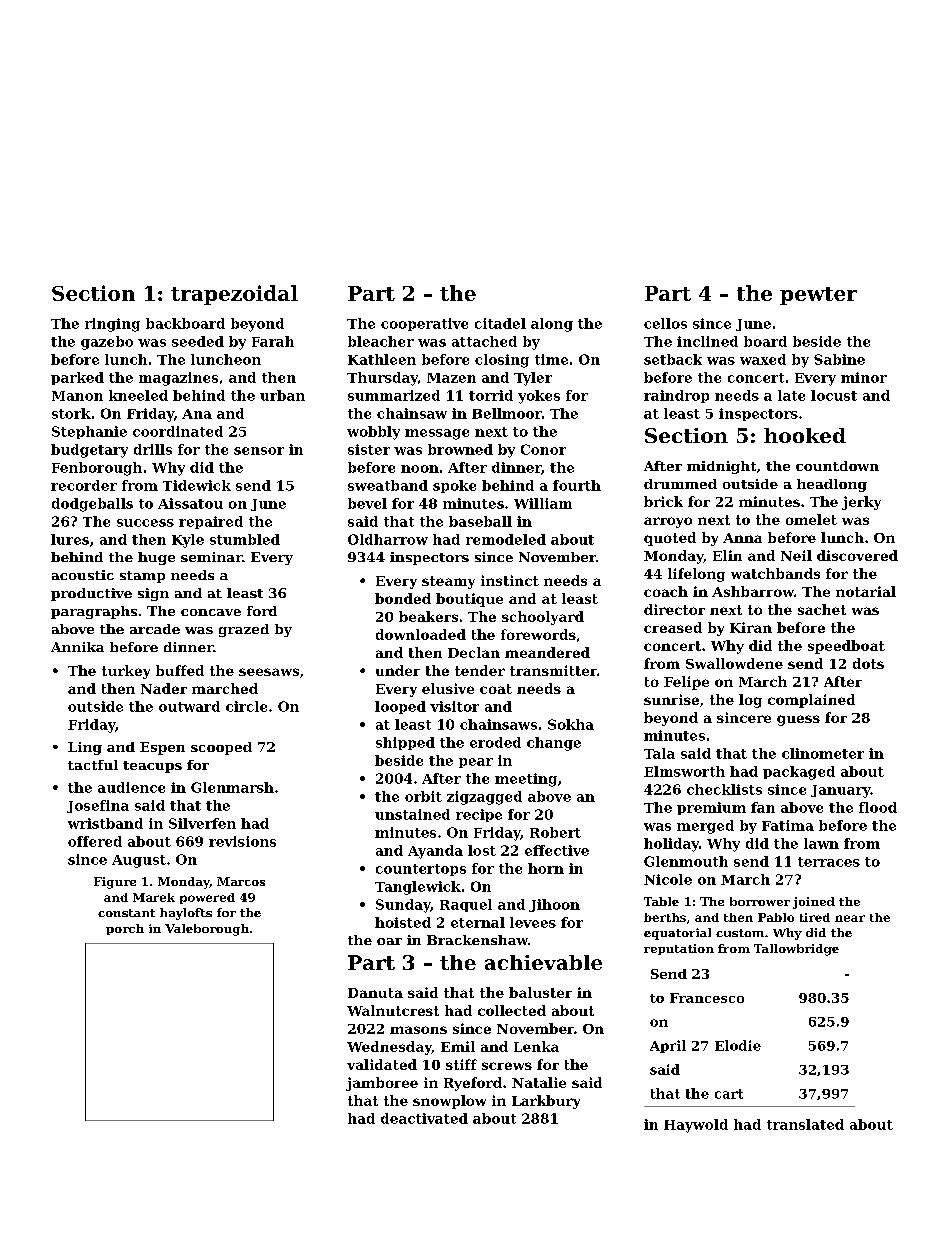  I want to click on Conor, so click(543, 449).
